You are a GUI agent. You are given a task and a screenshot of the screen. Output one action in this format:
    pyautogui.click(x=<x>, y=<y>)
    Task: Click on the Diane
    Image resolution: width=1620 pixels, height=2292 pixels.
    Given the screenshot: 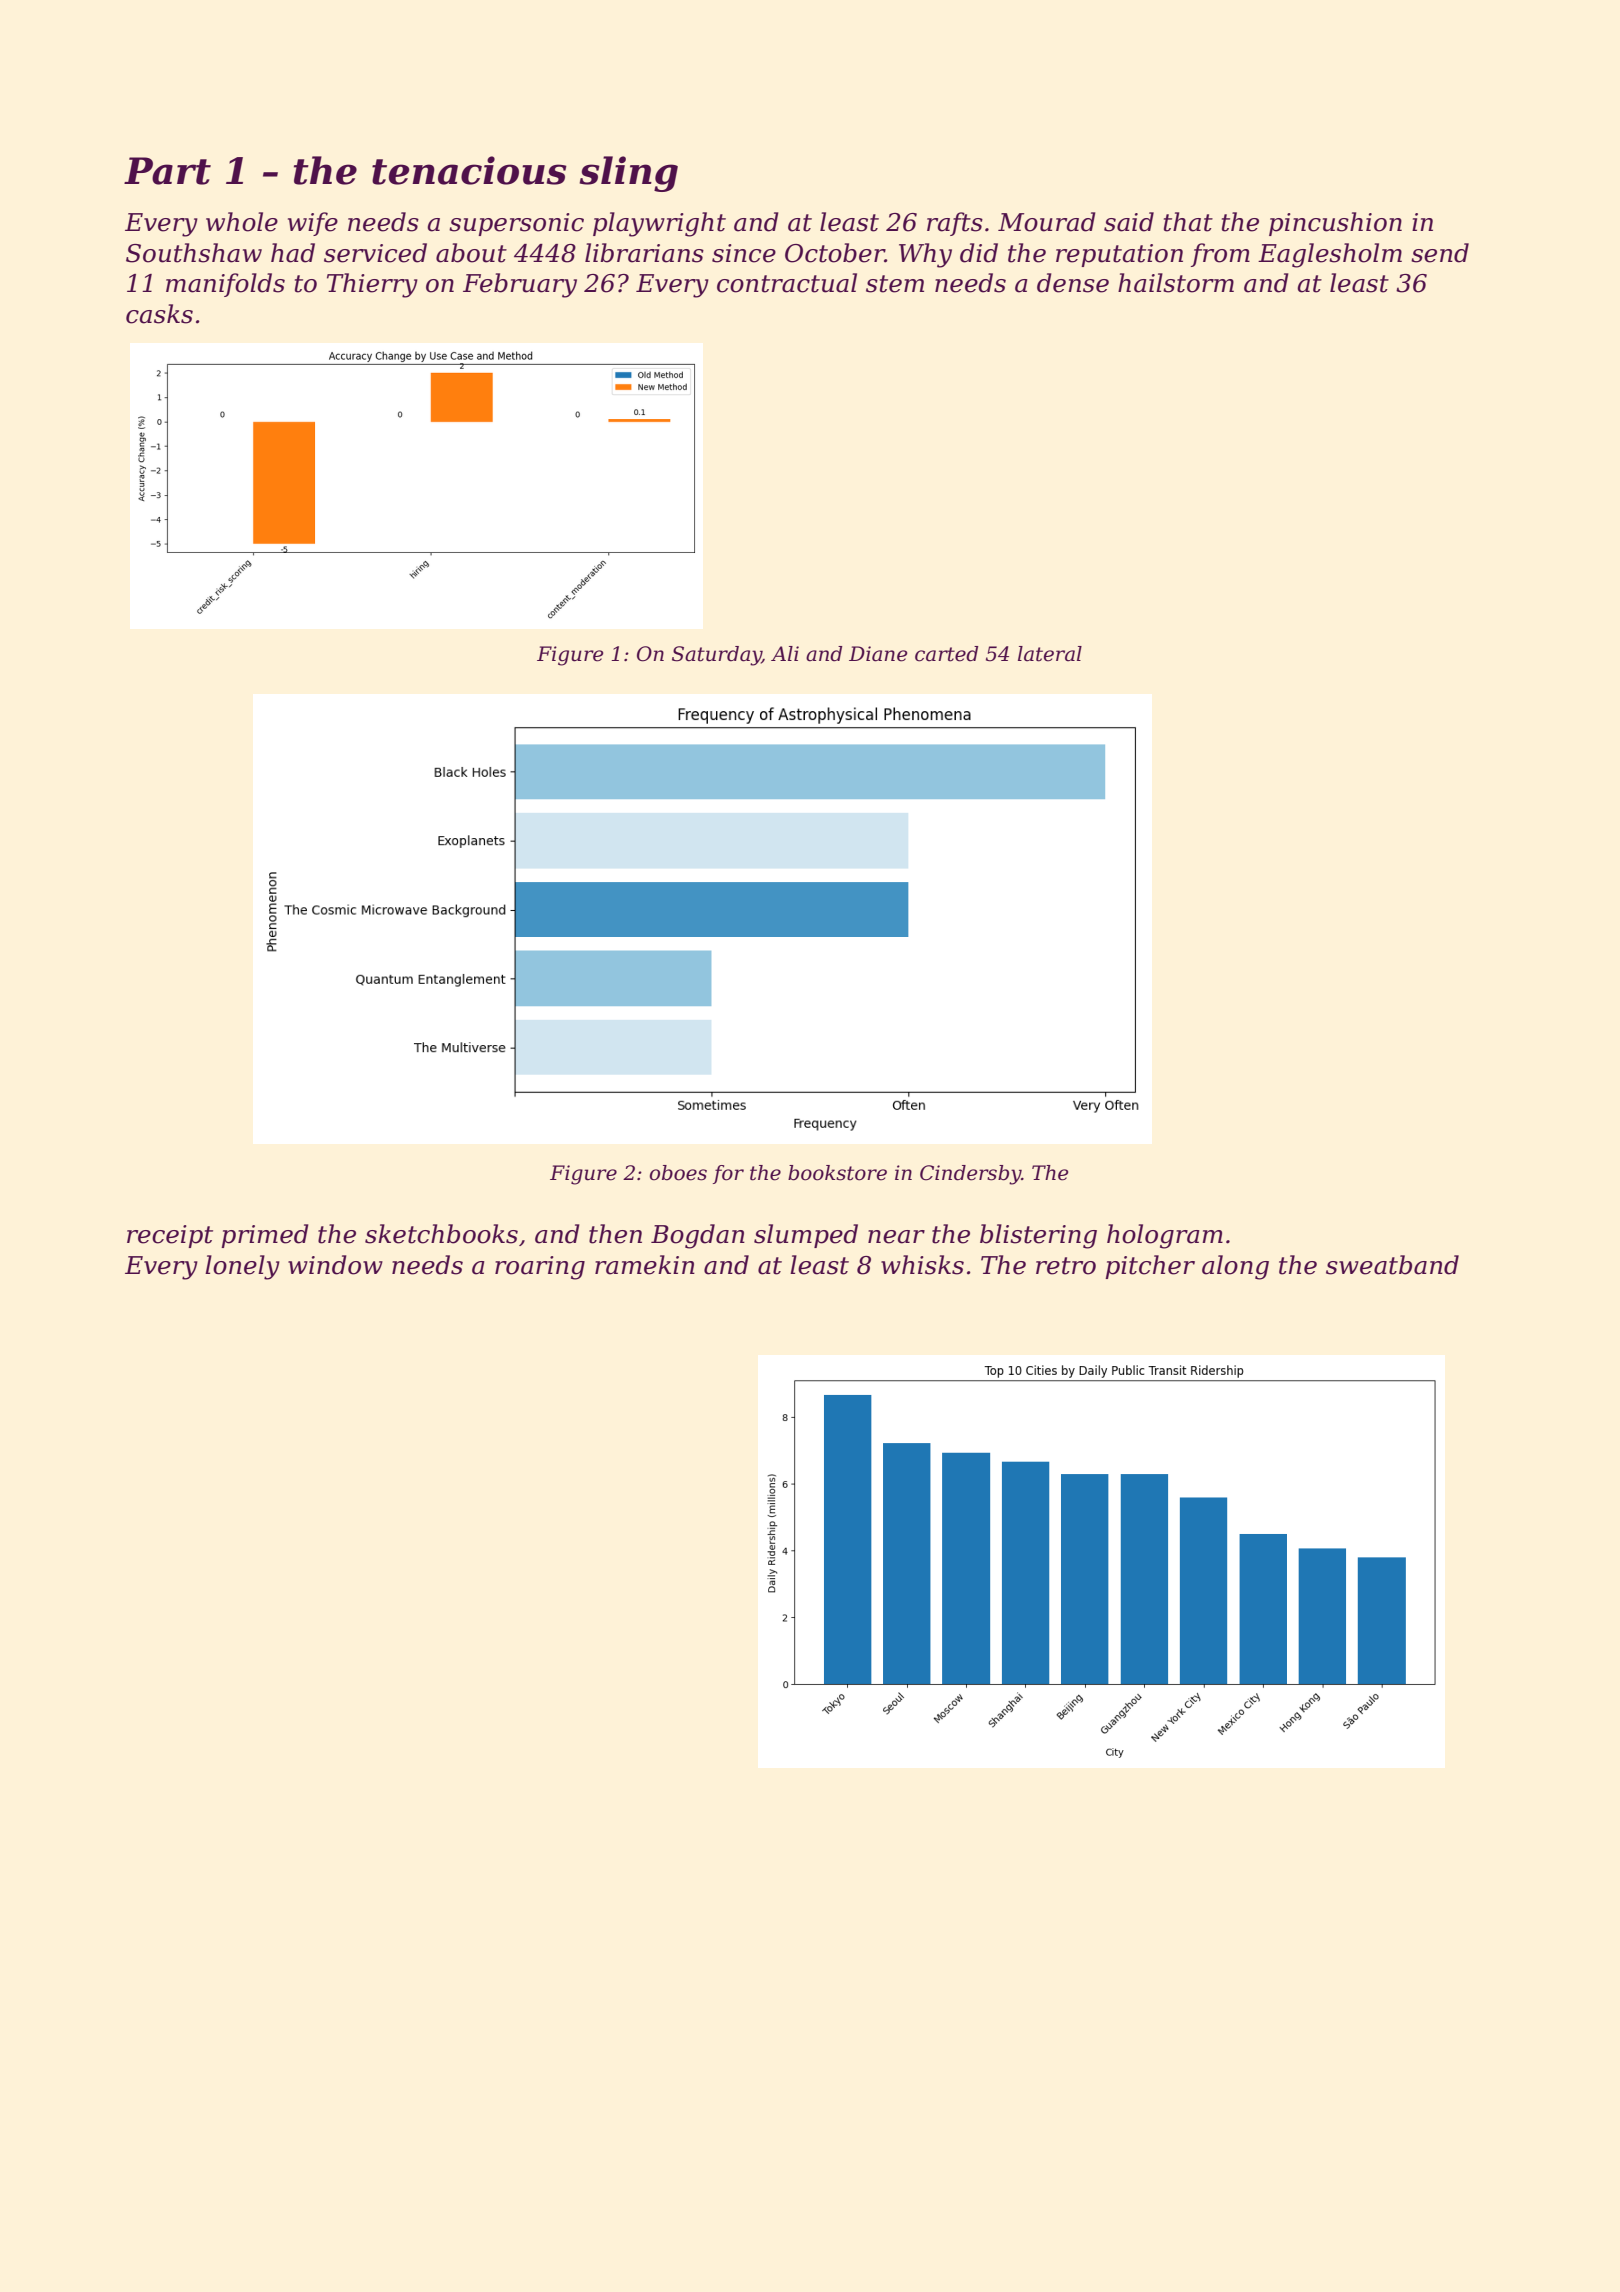 What is the action you would take?
    pyautogui.click(x=878, y=654)
